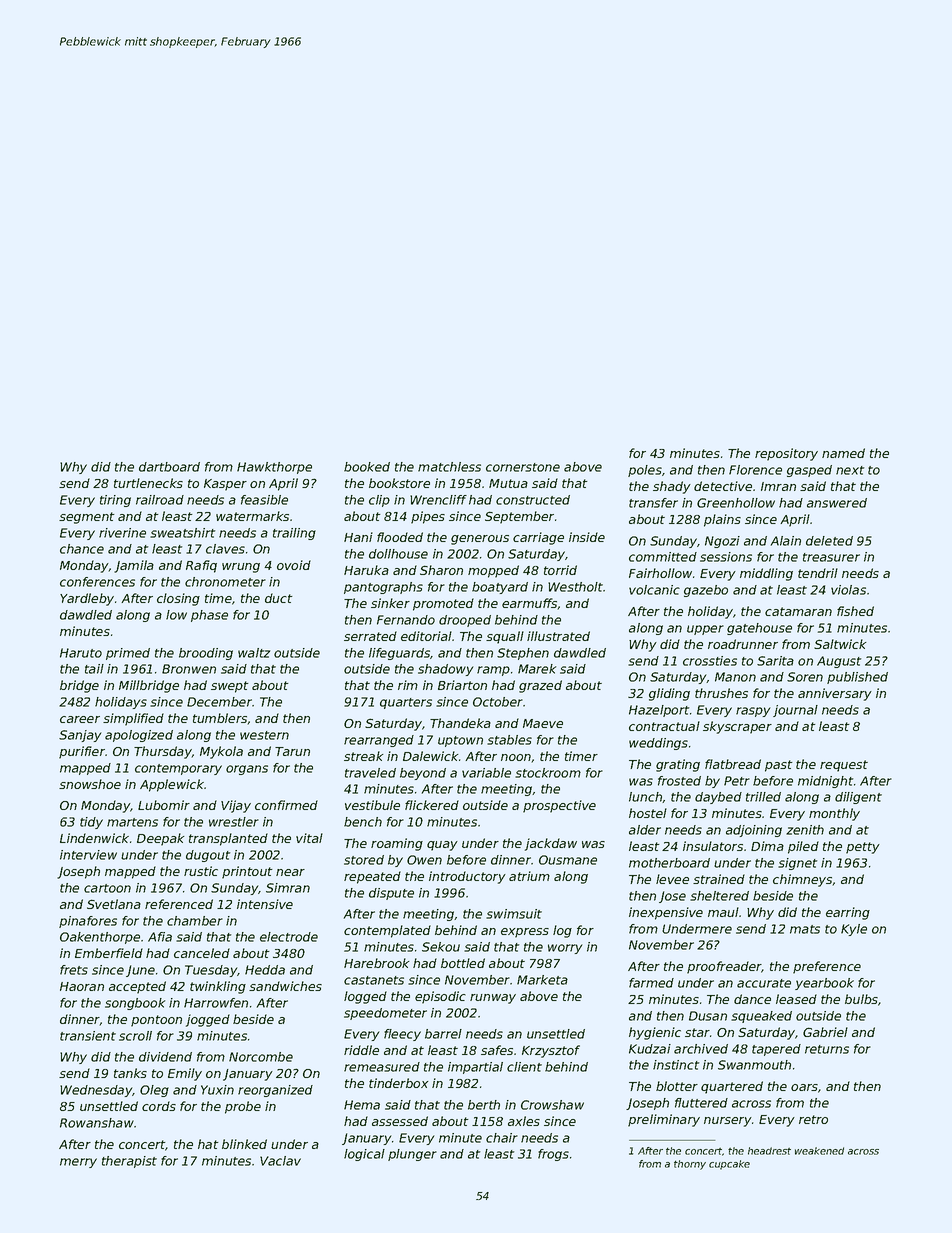 This document has height=1233, width=952. Describe the element at coordinates (827, 1049) in the document. I see `returns` at that location.
